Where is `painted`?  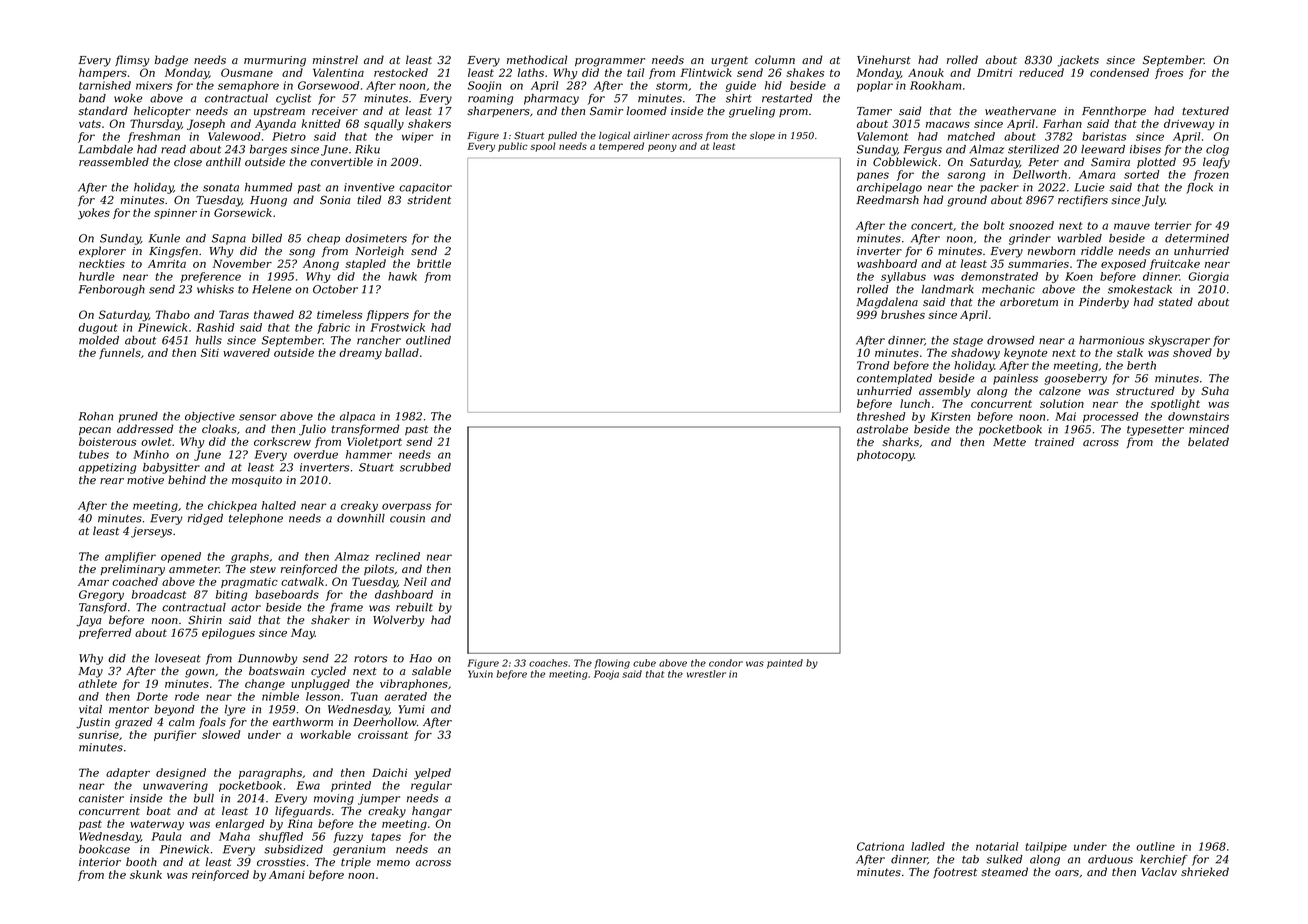 painted is located at coordinates (785, 664).
